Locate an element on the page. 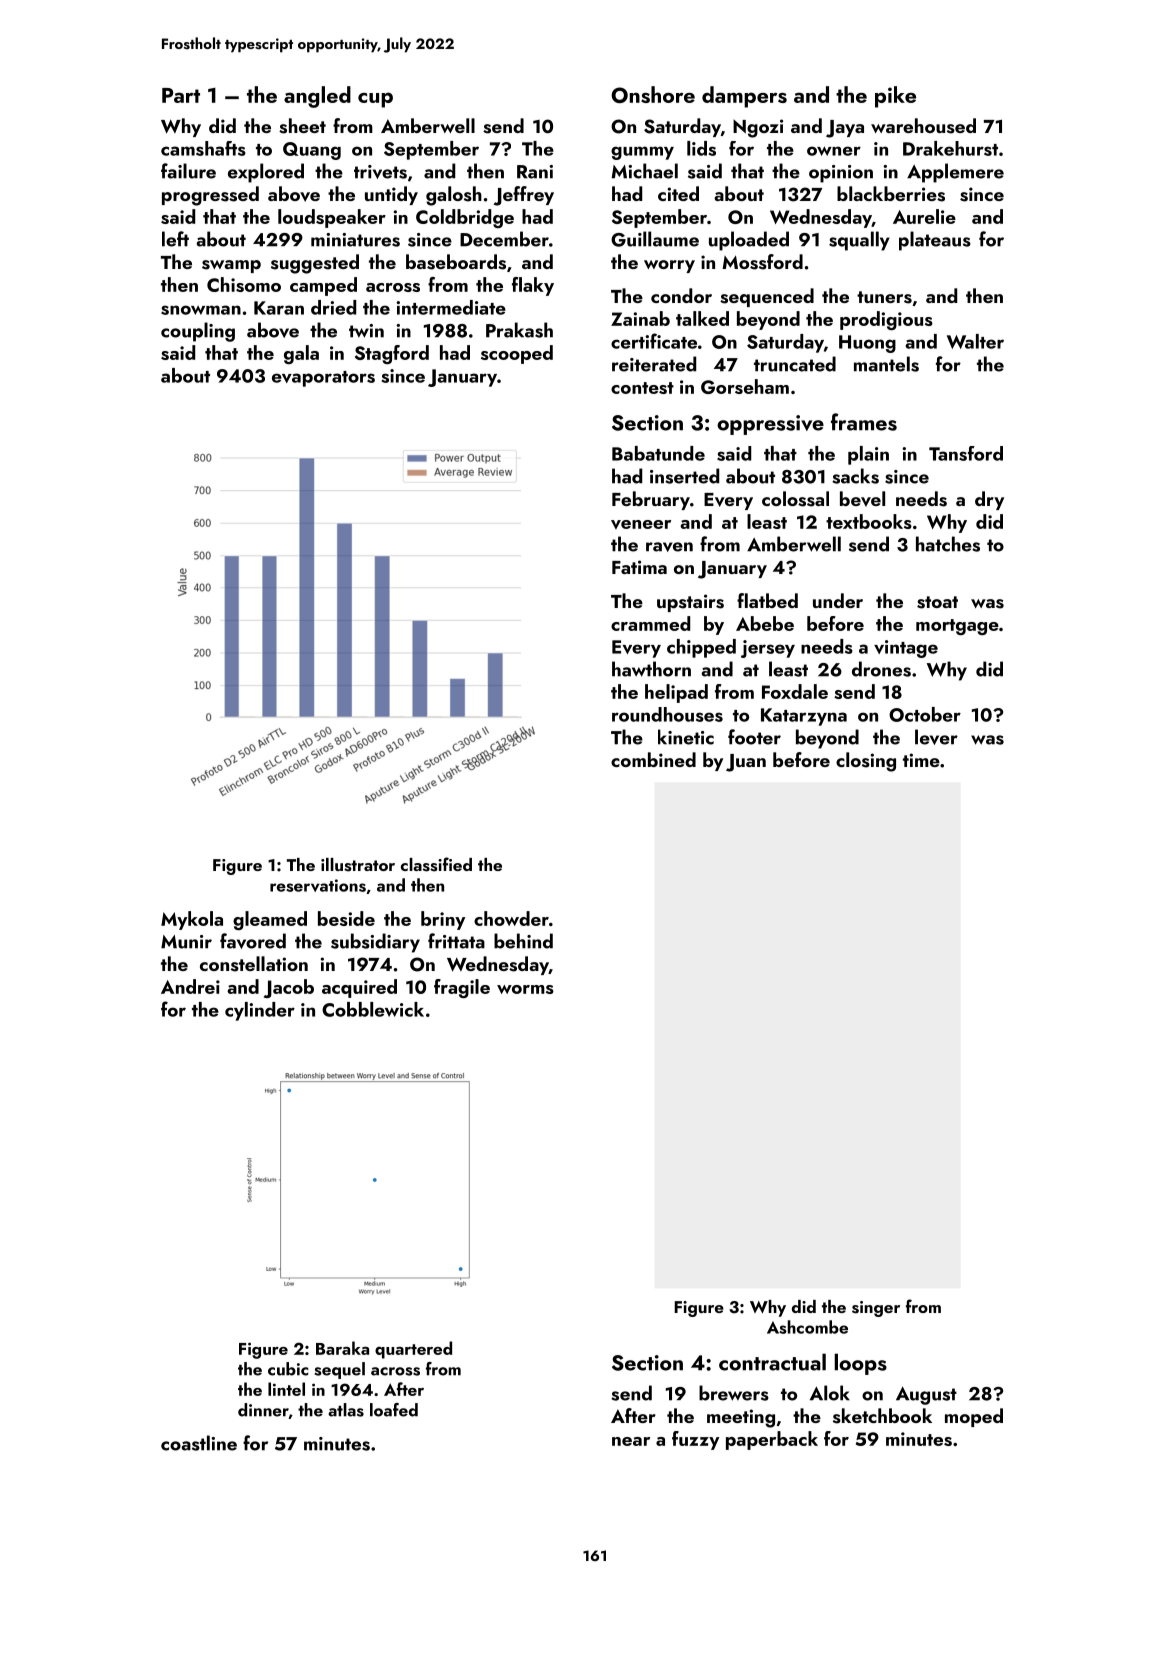 This page has height=1654, width=1165. Rani is located at coordinates (535, 172).
